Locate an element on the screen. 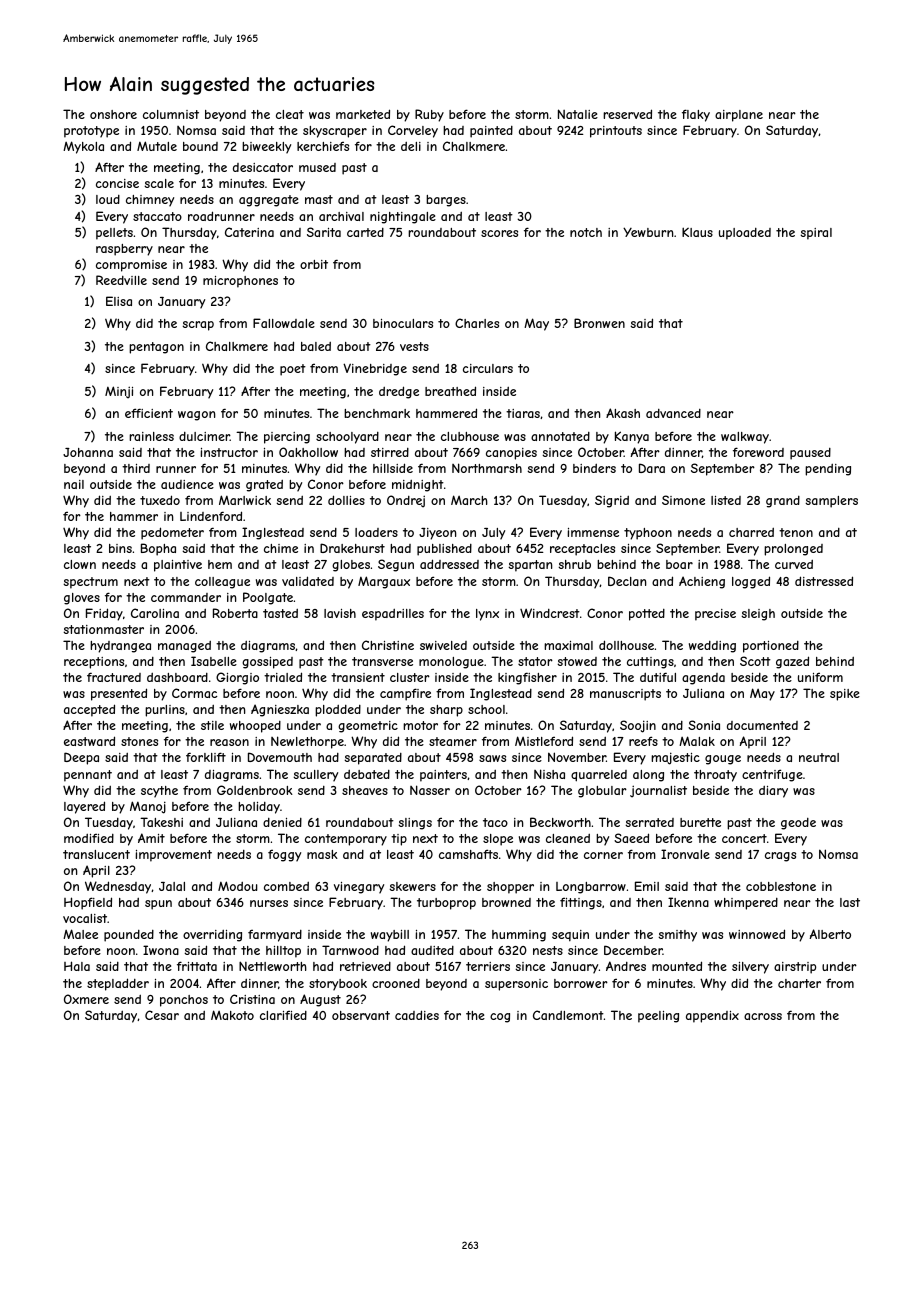 This screenshot has height=1308, width=924. spiral is located at coordinates (816, 234).
